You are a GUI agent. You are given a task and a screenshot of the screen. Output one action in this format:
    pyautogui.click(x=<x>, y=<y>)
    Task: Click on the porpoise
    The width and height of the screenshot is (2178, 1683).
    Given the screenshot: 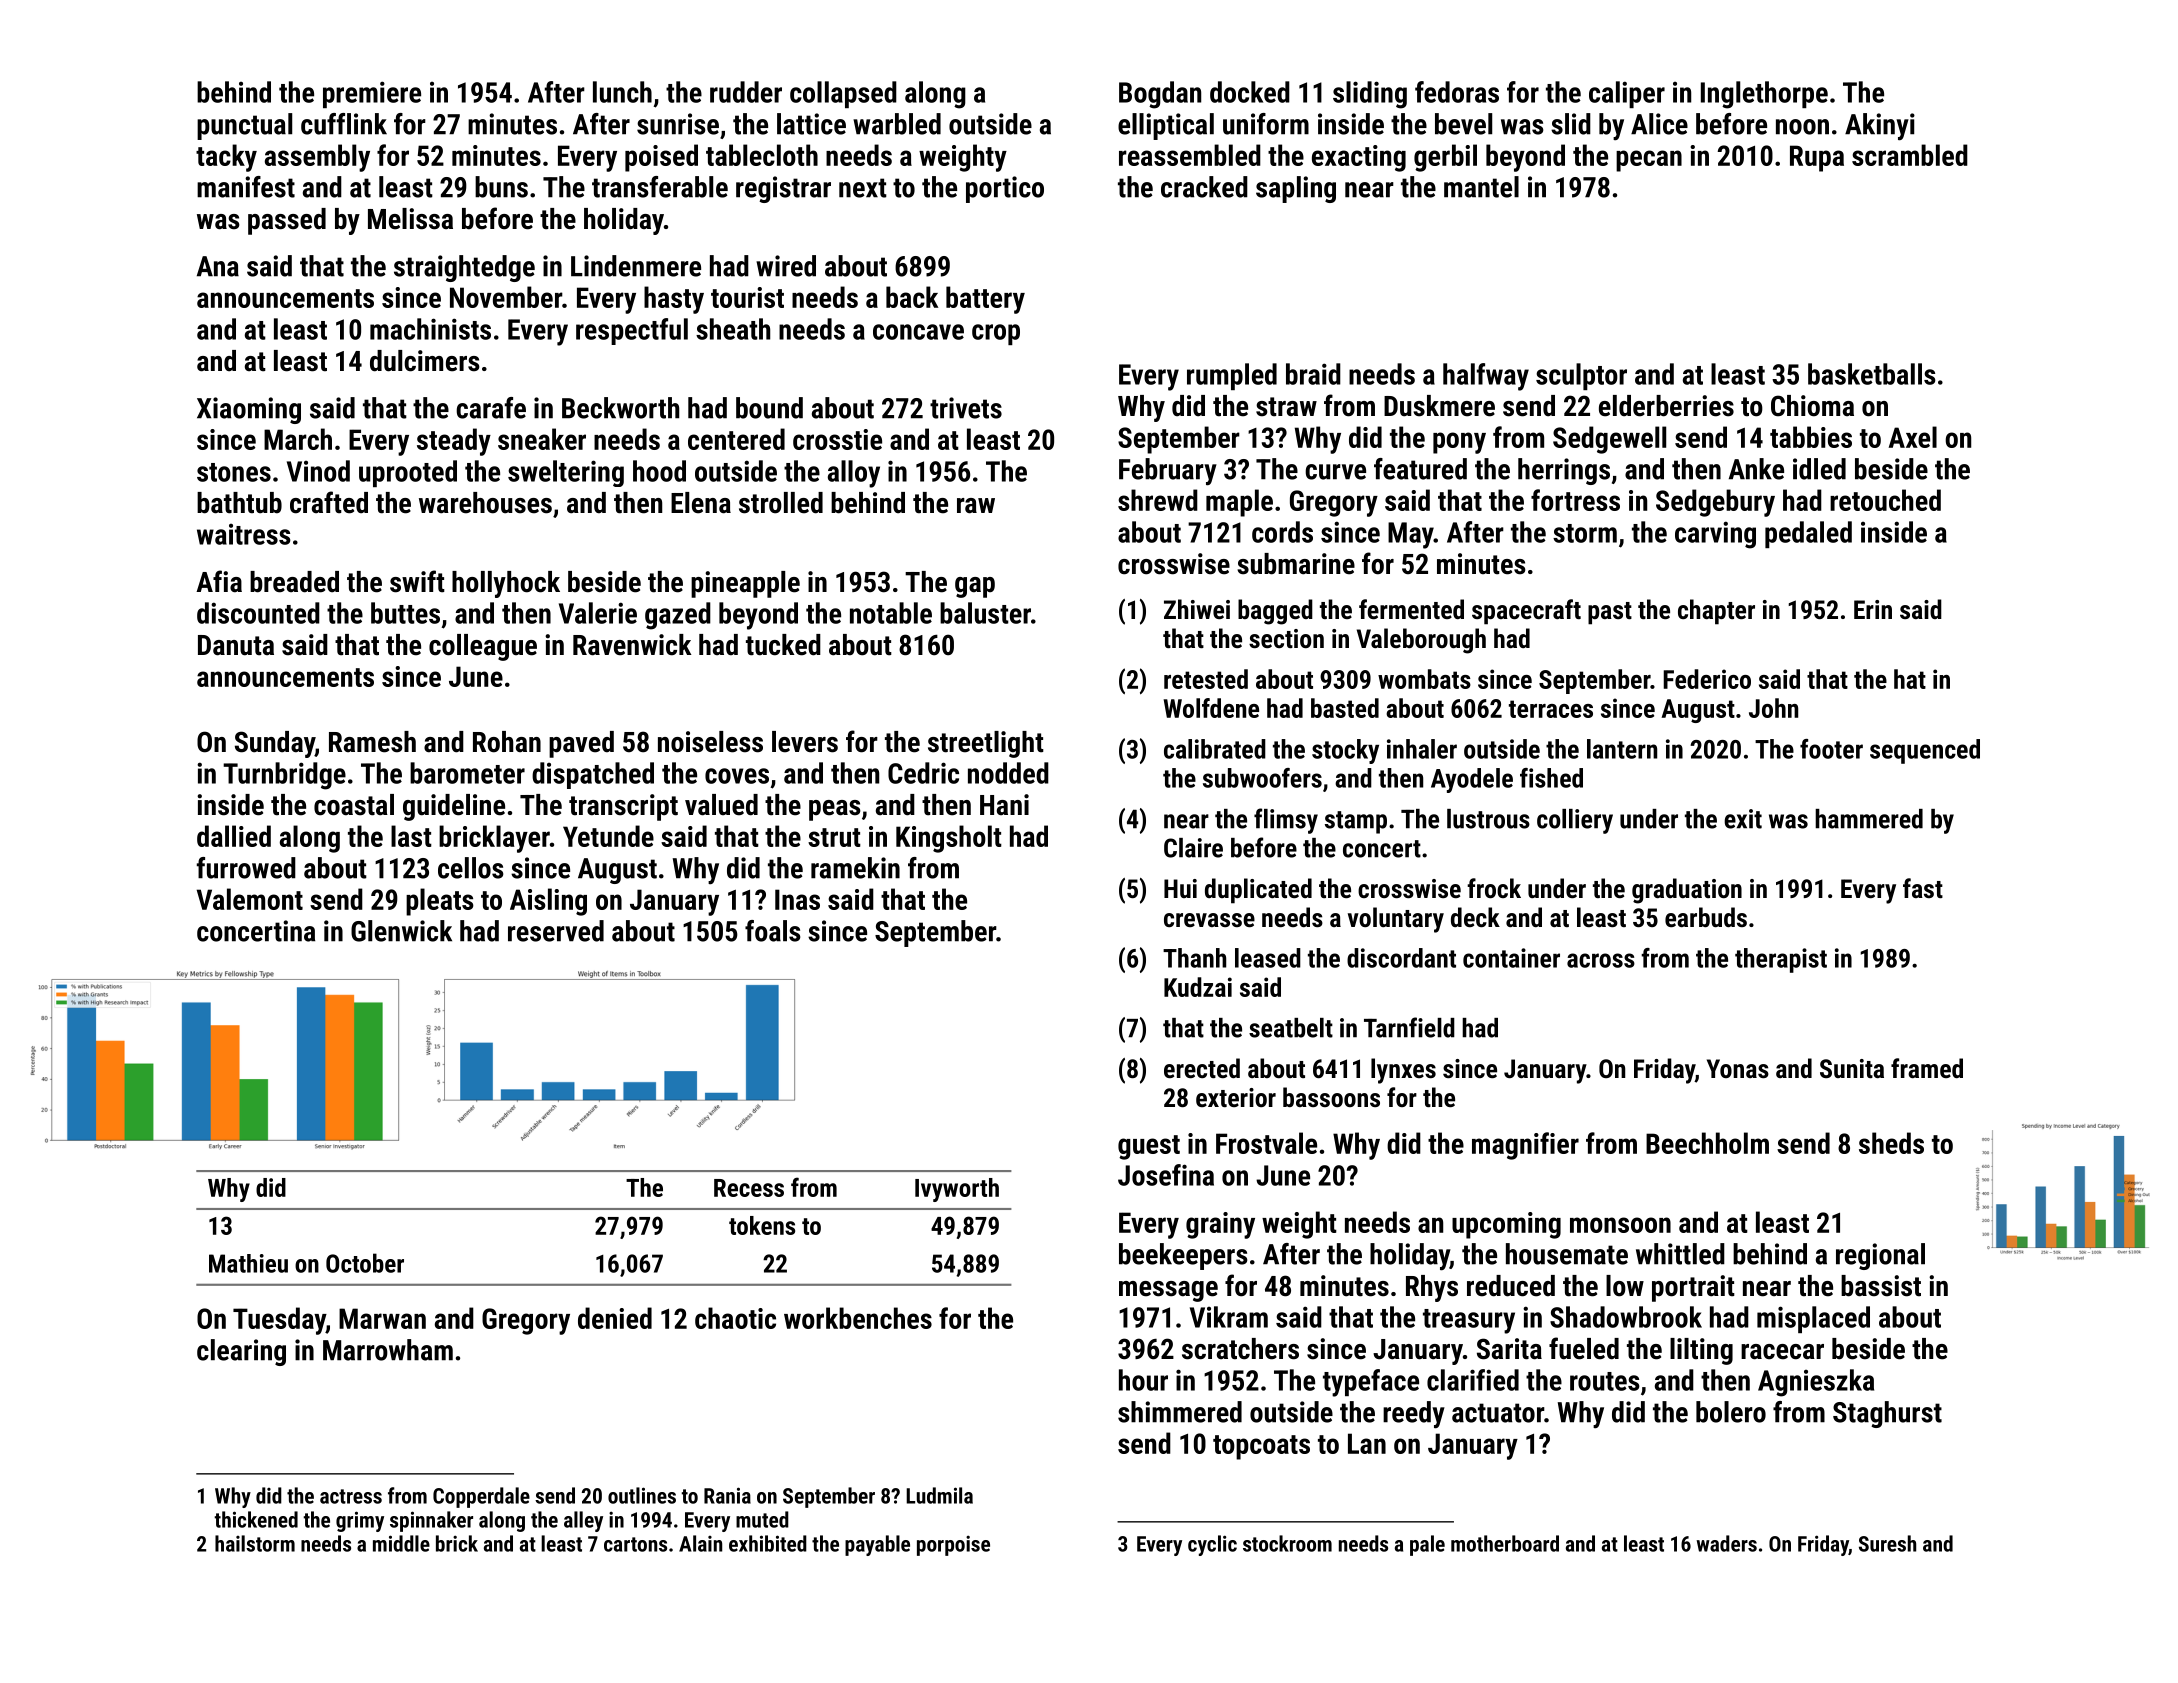 What is the action you would take?
    pyautogui.click(x=953, y=1545)
